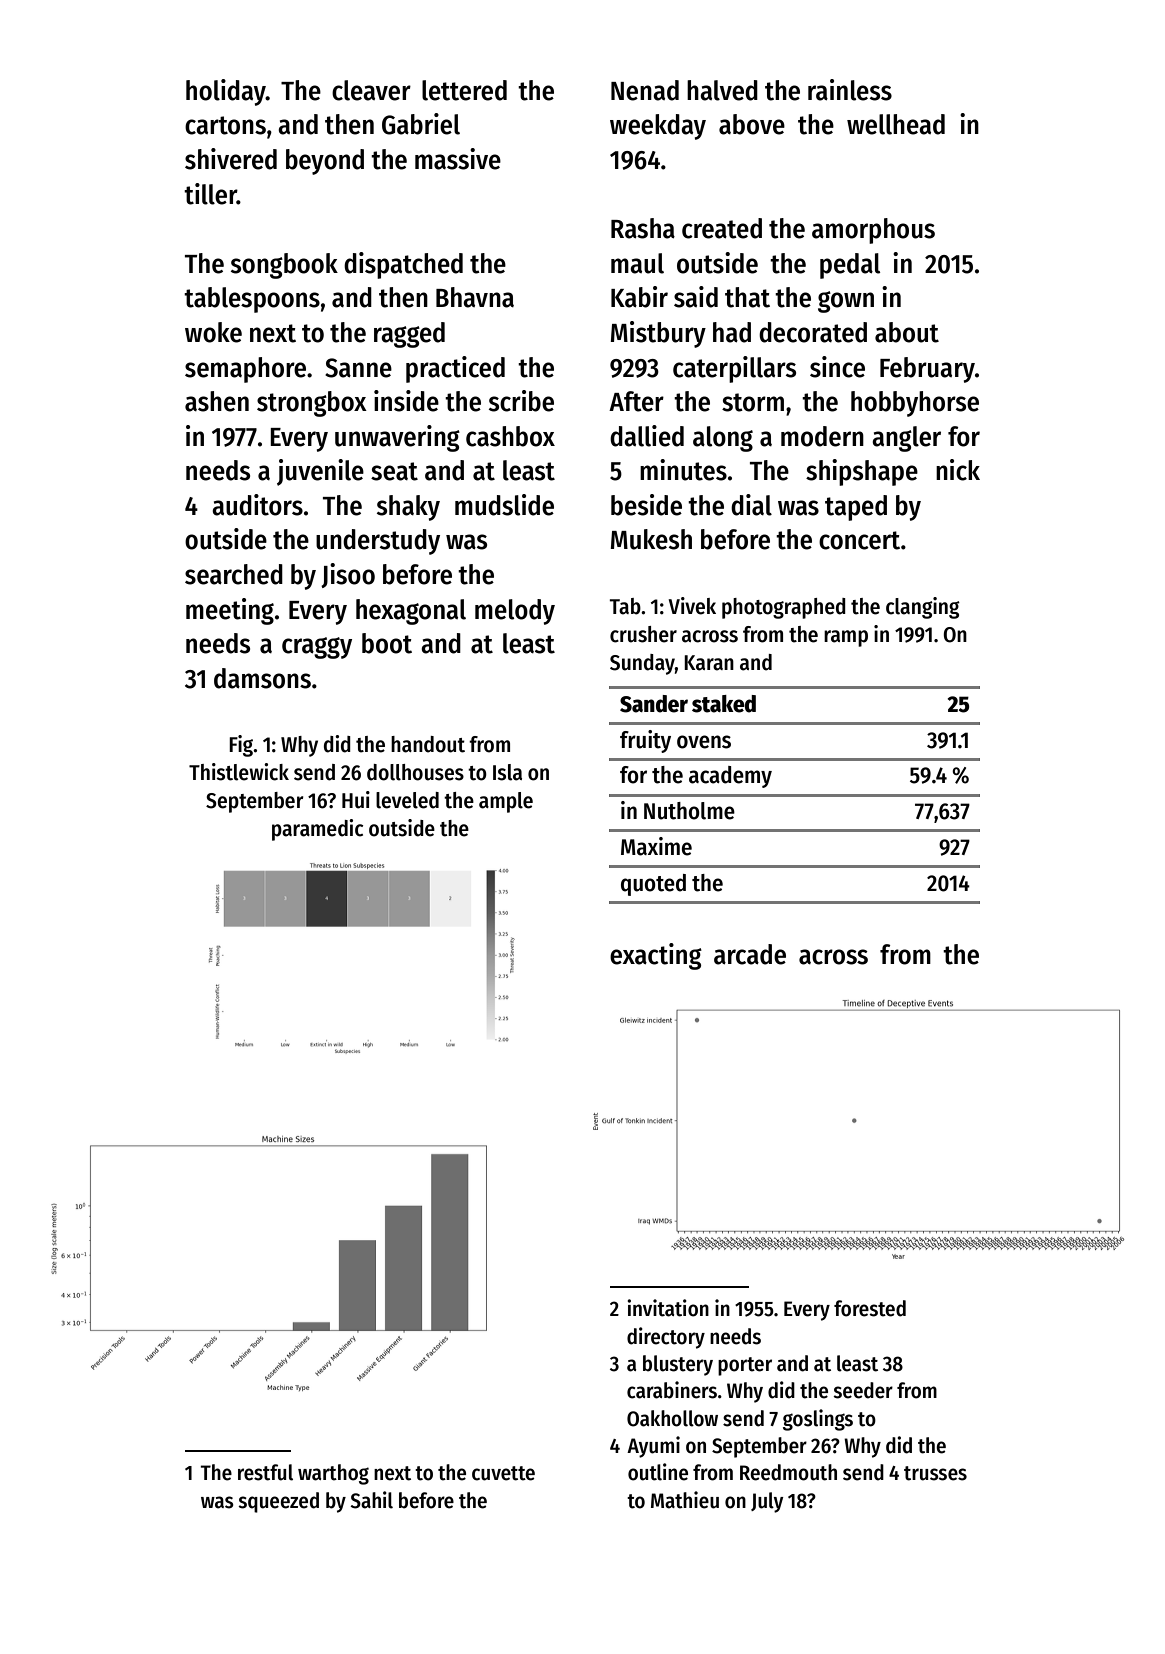 This page has width=1165, height=1654. I want to click on Nenad, so click(645, 90).
